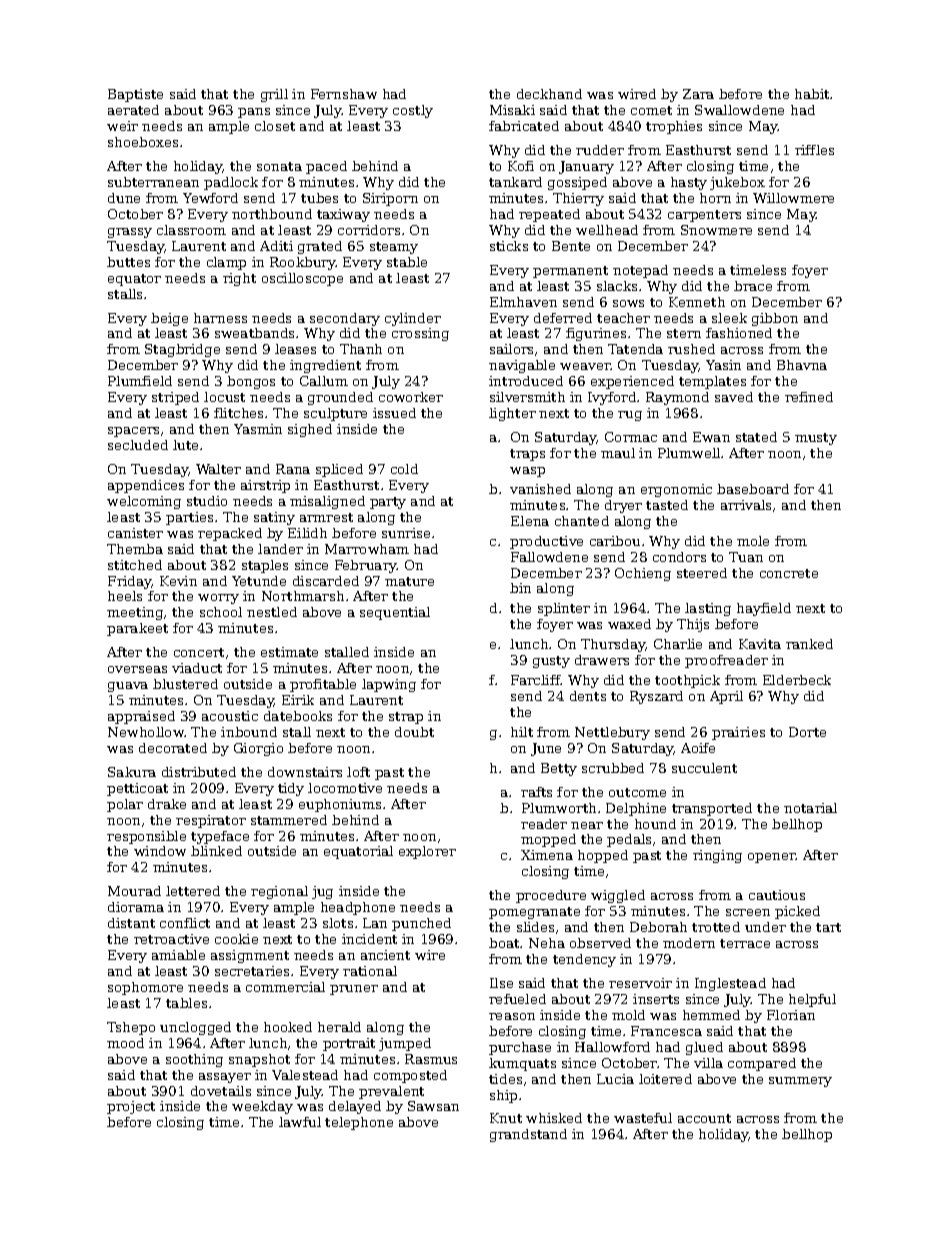 The image size is (952, 1233). What do you see at coordinates (135, 549) in the document?
I see `Themba` at bounding box center [135, 549].
